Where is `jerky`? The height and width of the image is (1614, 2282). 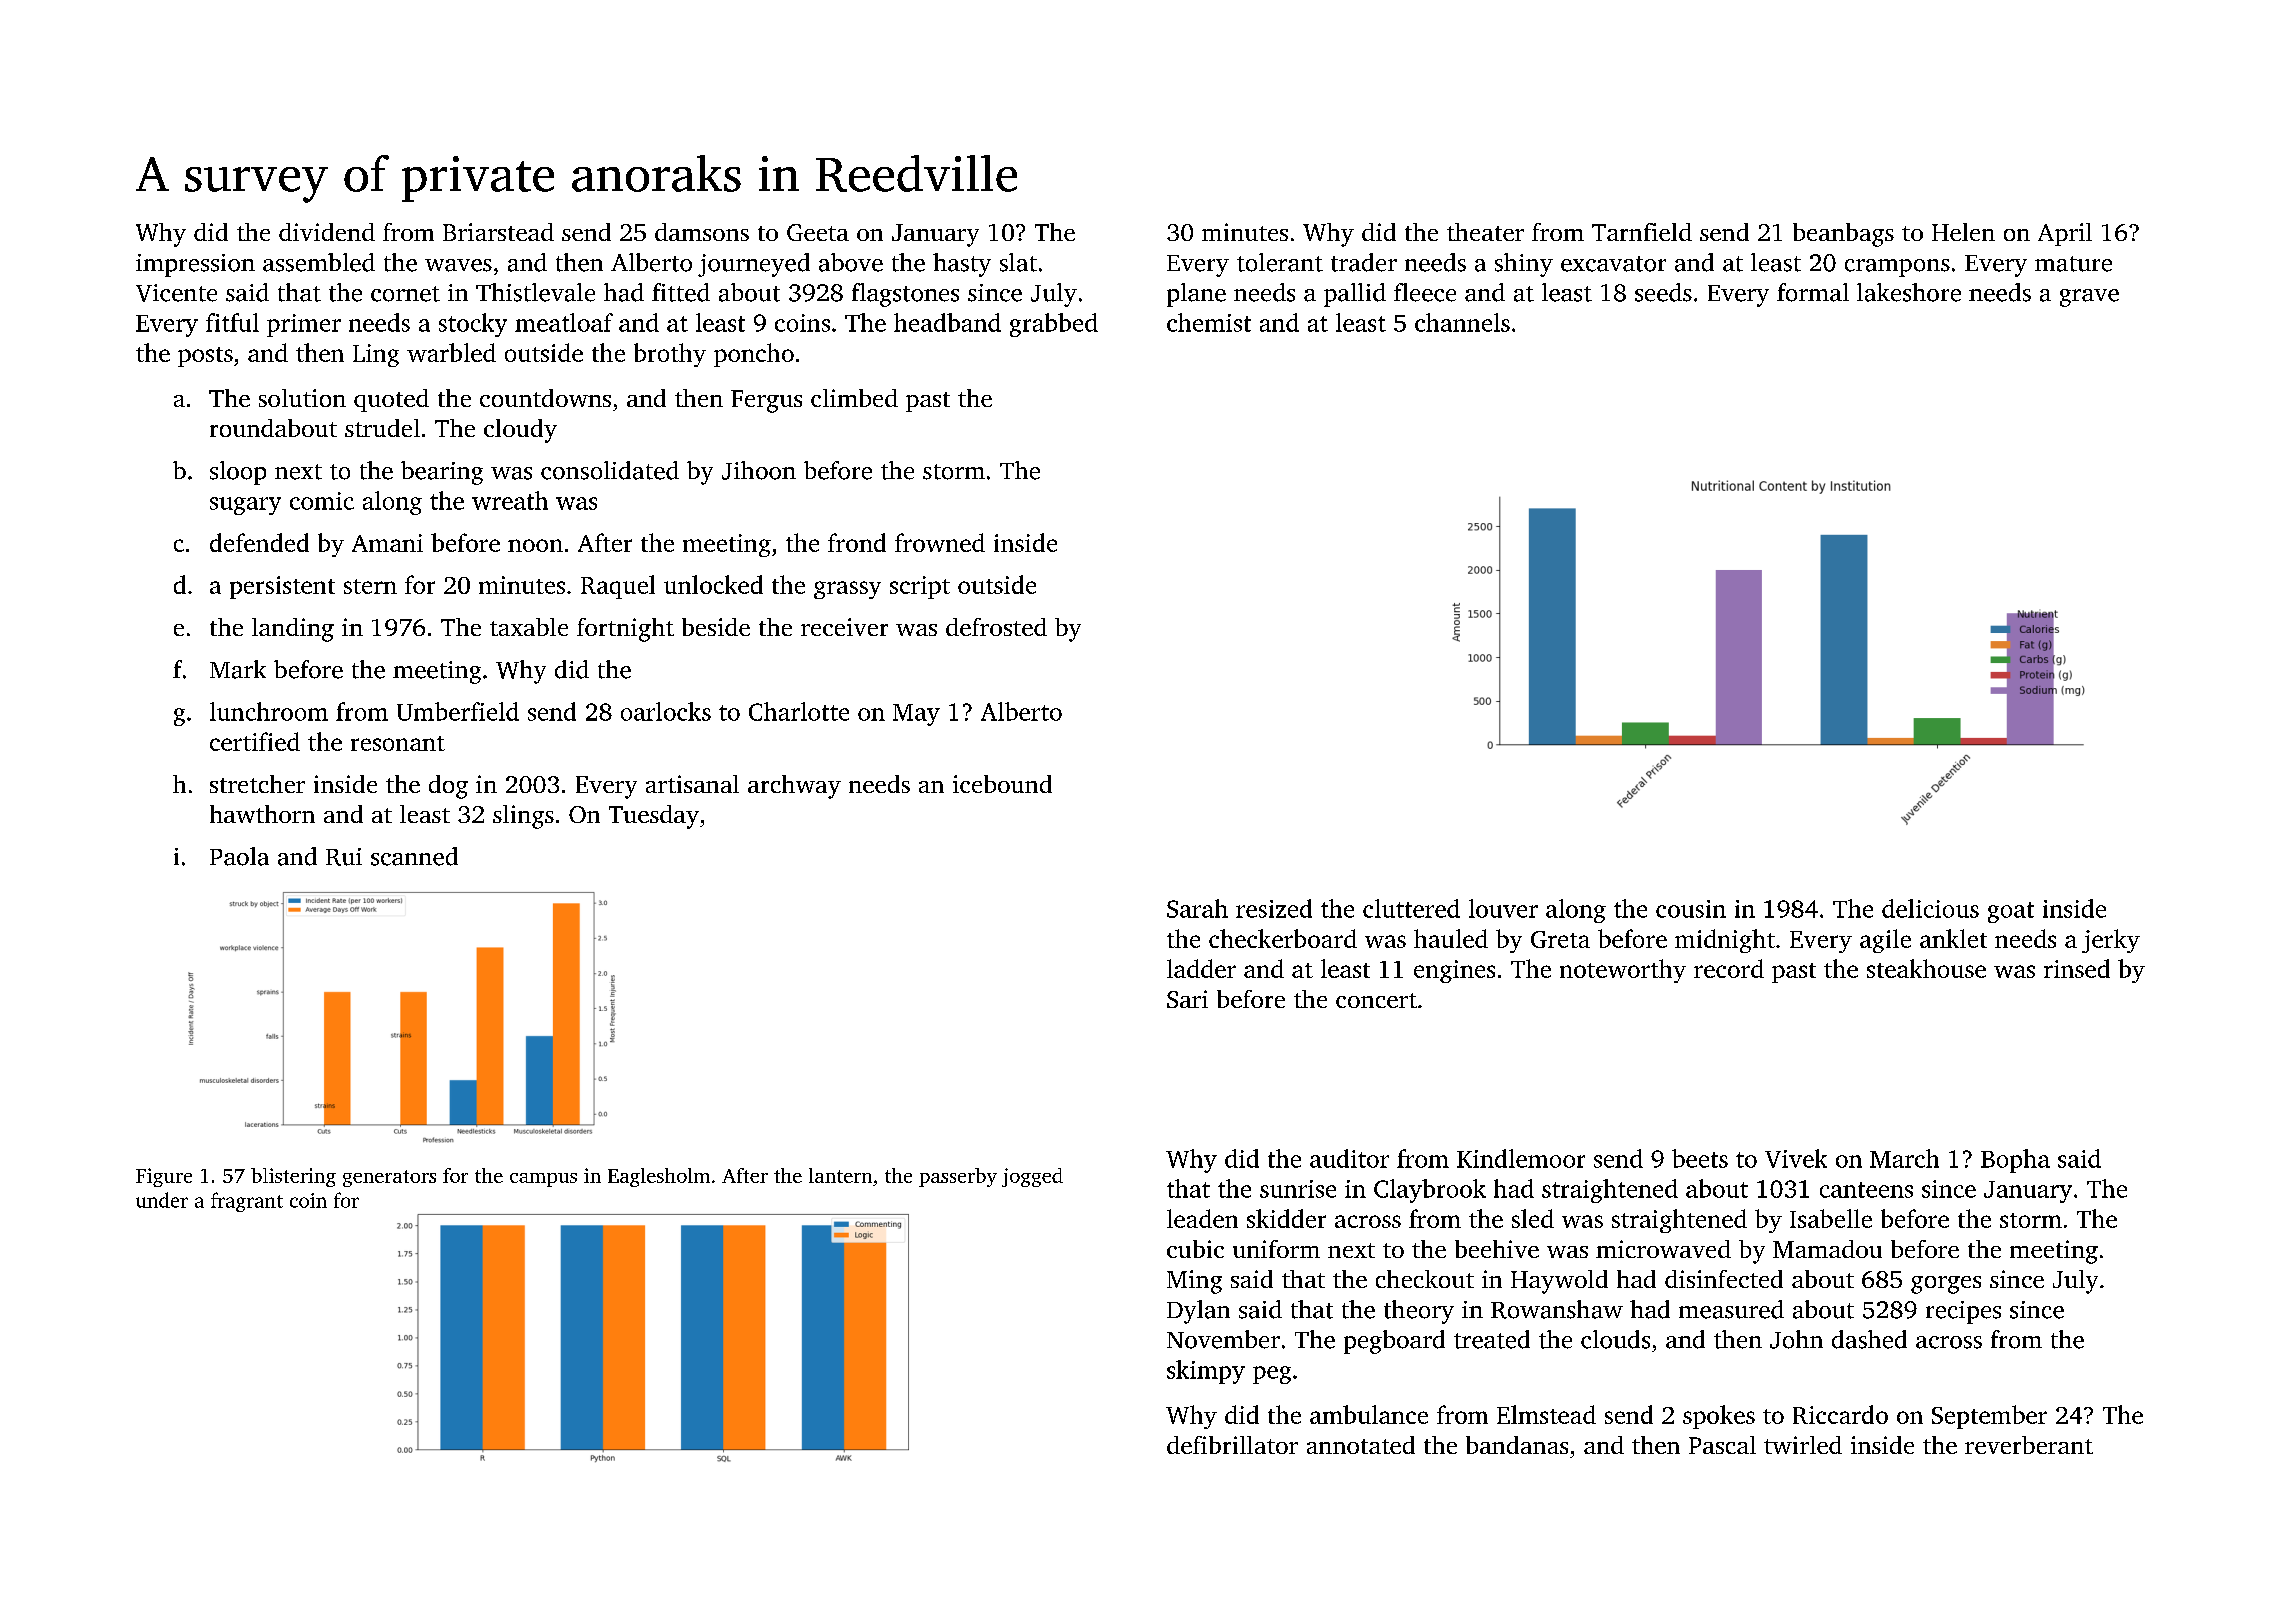 jerky is located at coordinates (2111, 941).
